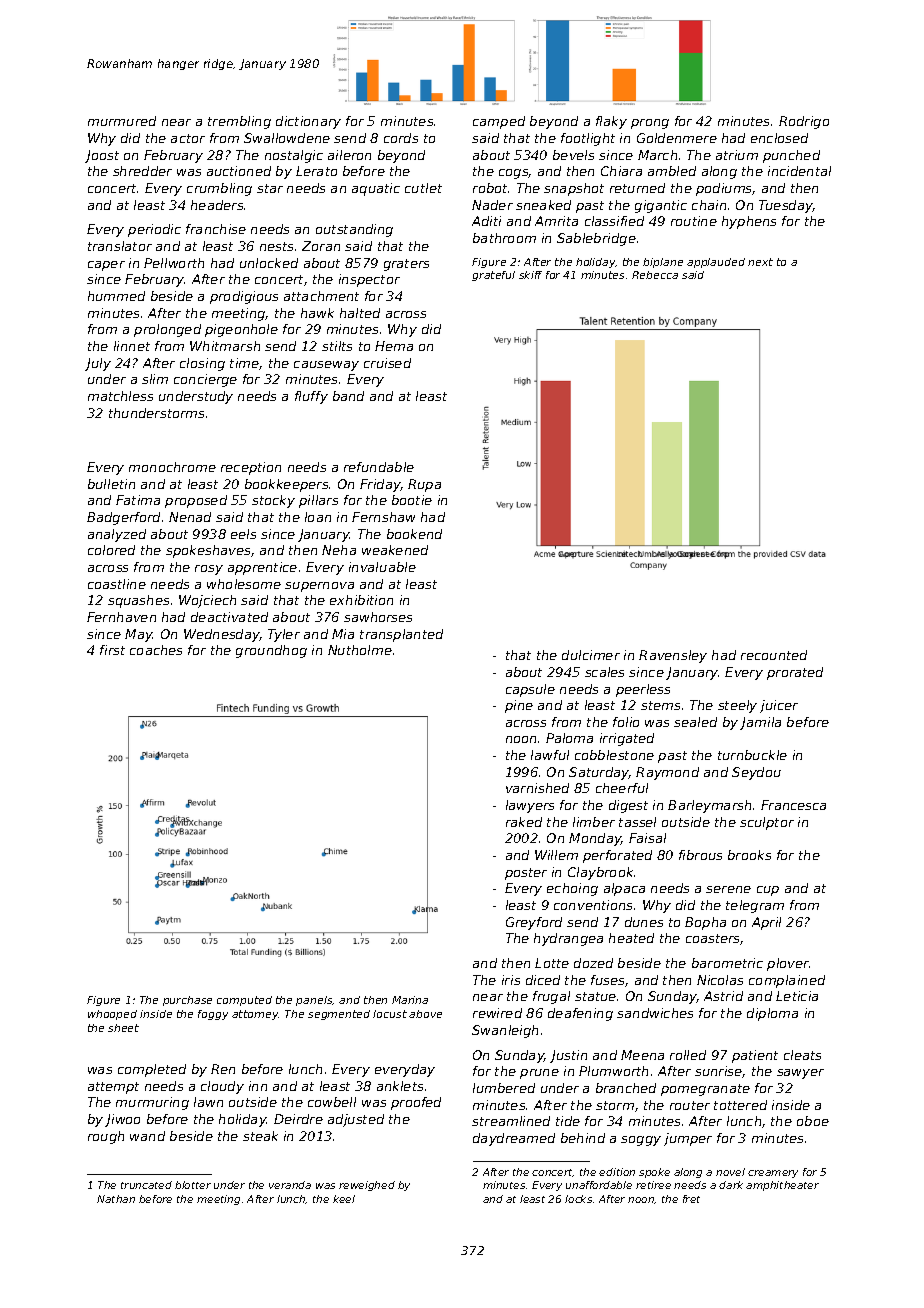 The width and height of the screenshot is (924, 1308). I want to click on prorated, so click(795, 673).
